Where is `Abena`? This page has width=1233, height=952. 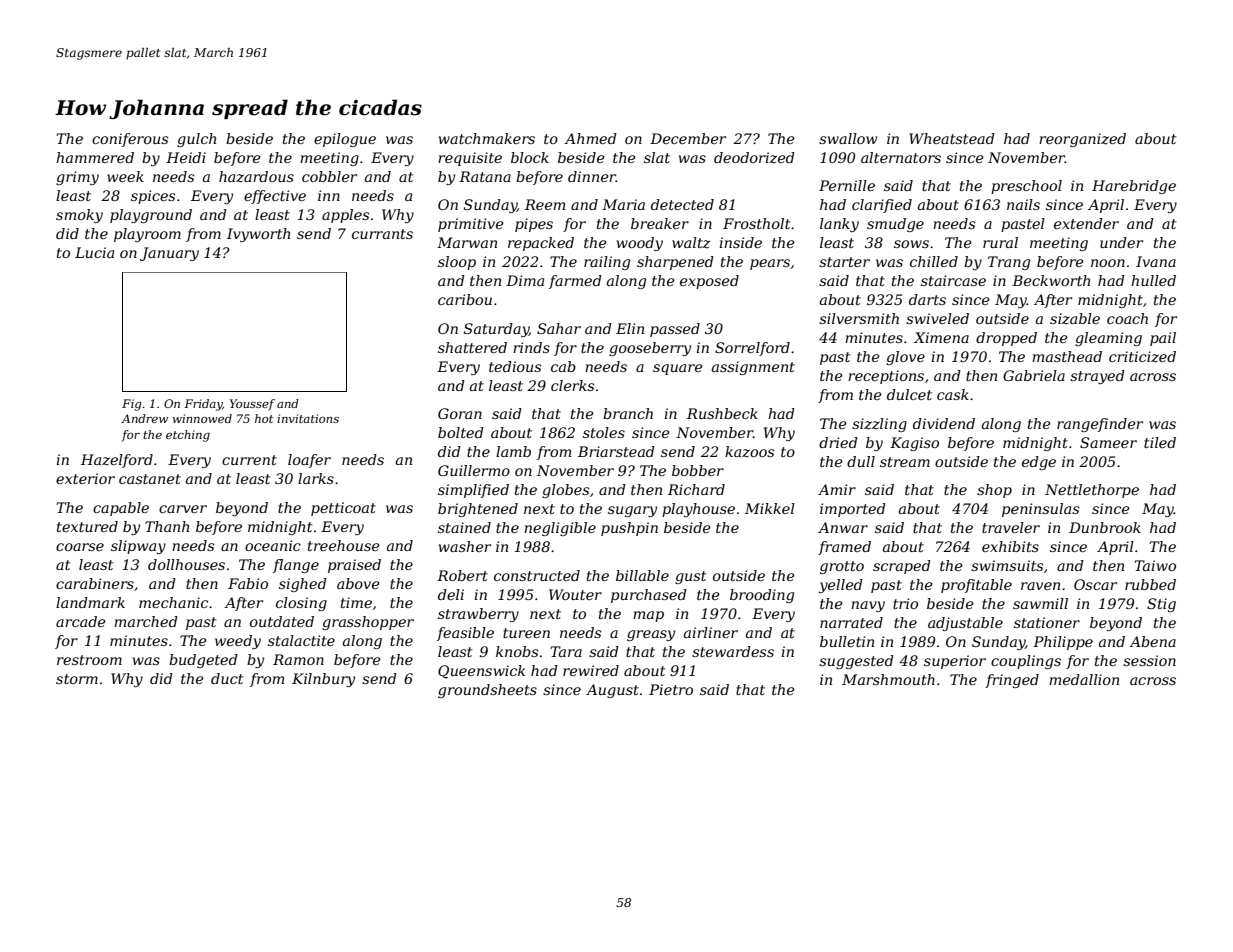 Abena is located at coordinates (1152, 641).
